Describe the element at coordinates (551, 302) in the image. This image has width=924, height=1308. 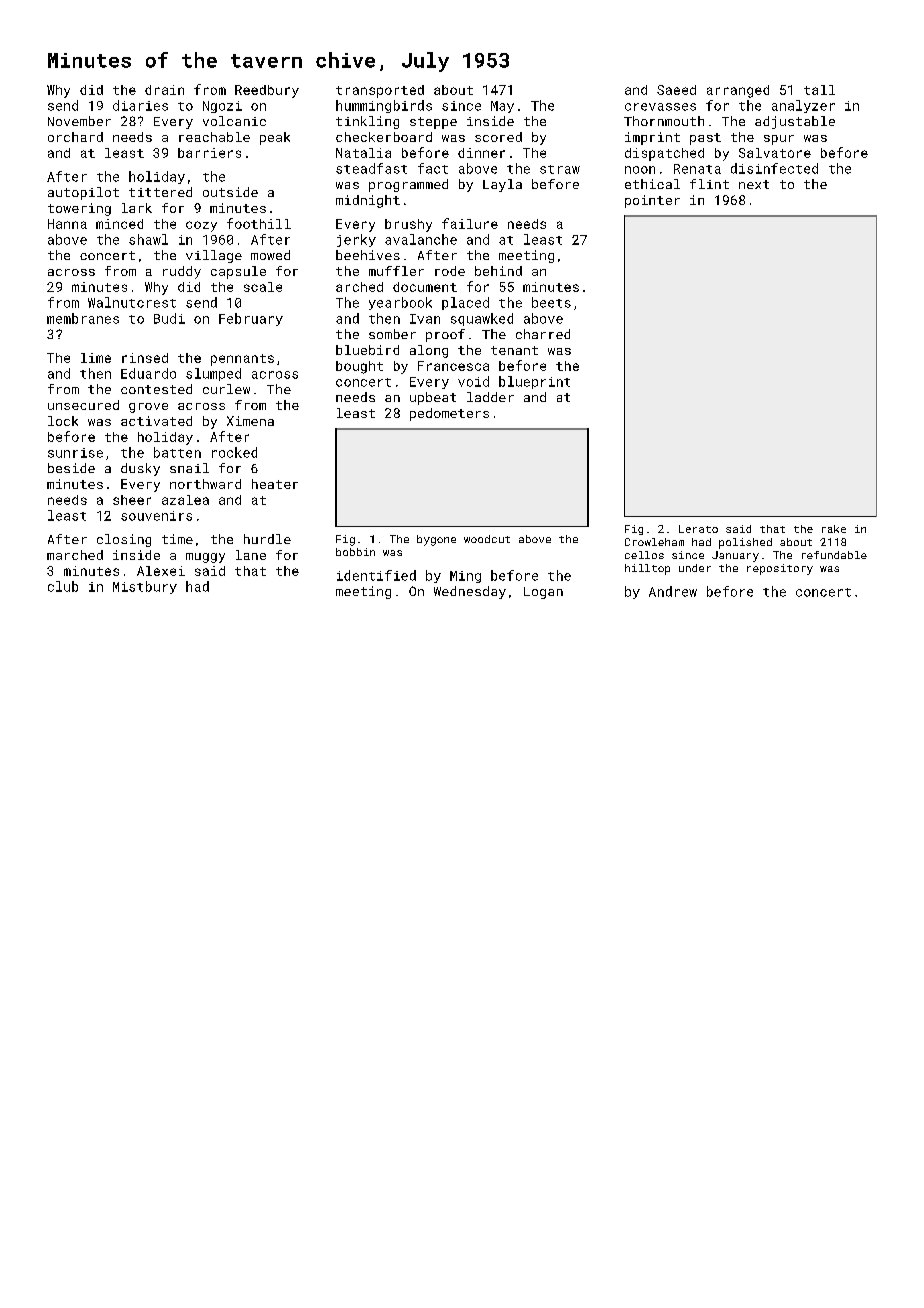
I see `beets` at that location.
